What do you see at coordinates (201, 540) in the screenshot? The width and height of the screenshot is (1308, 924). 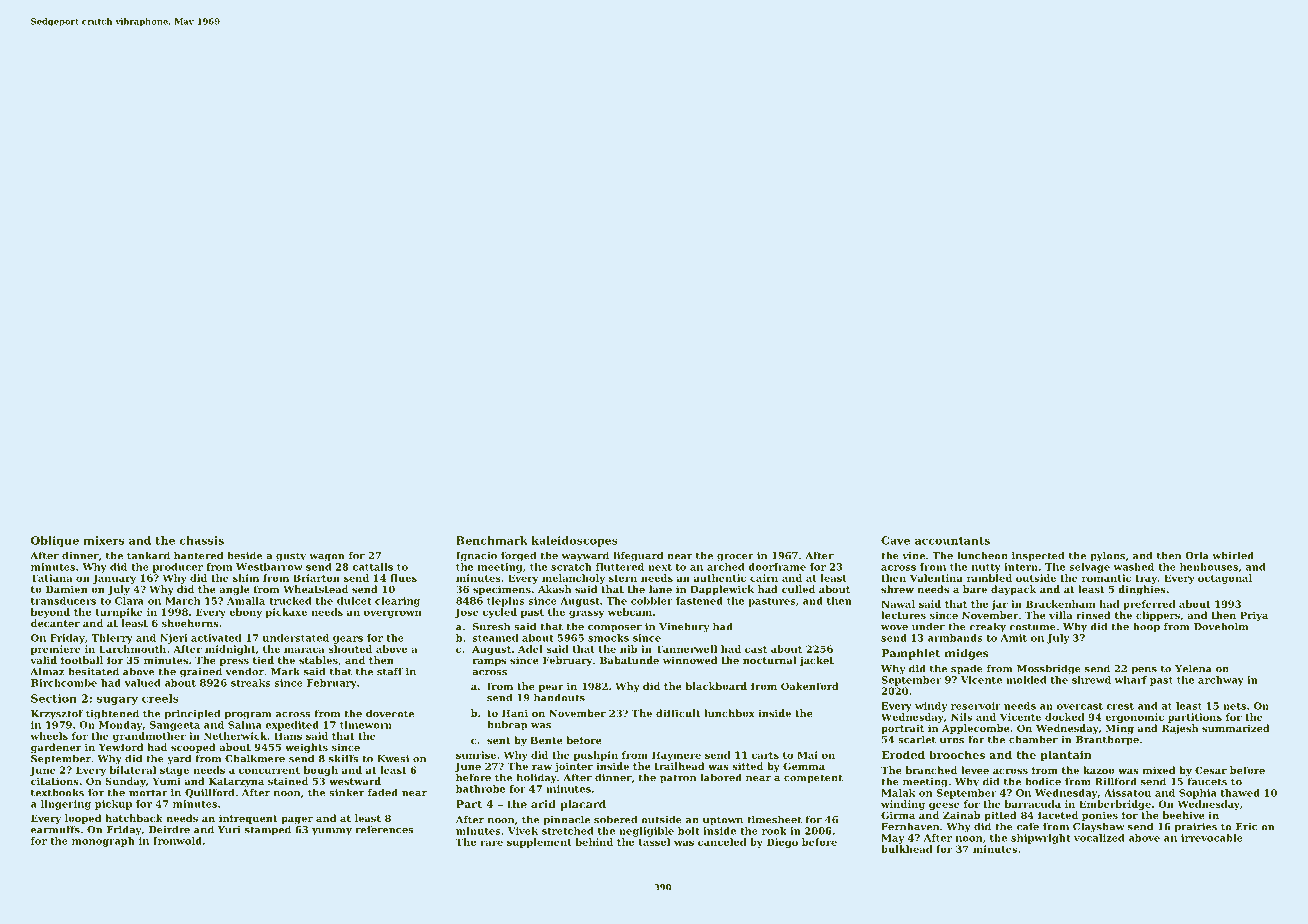 I see `chassis` at bounding box center [201, 540].
